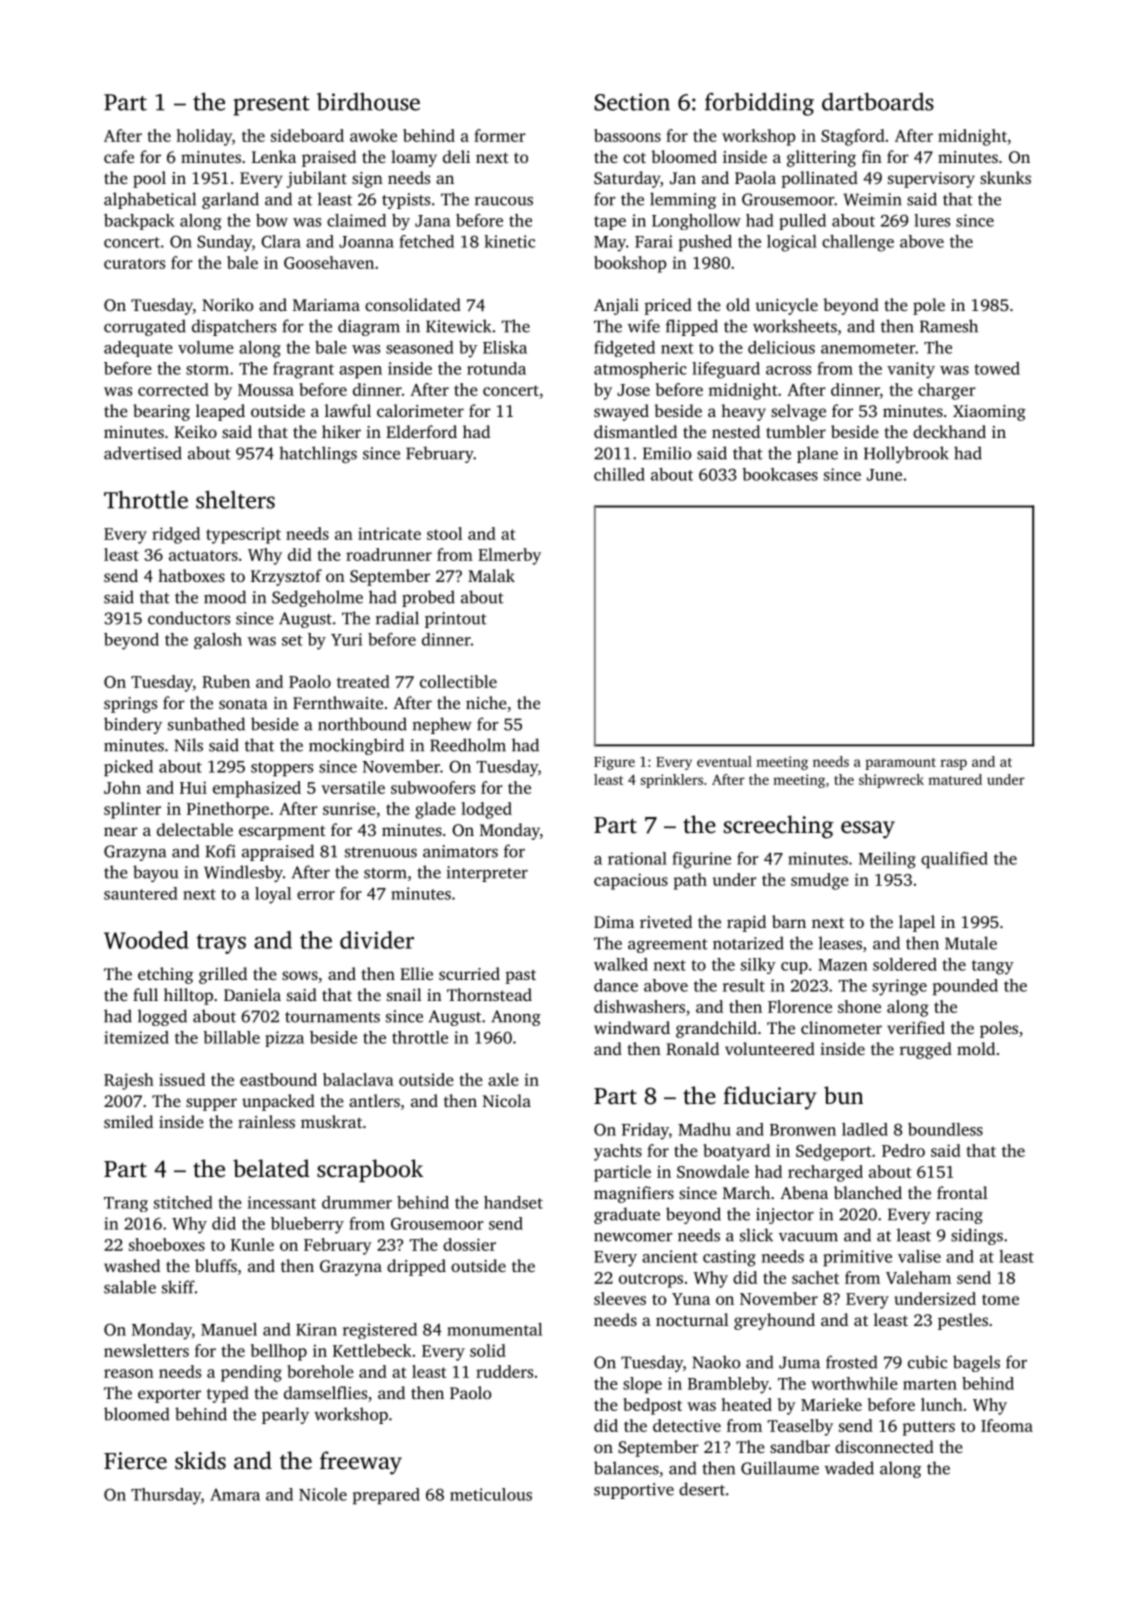  What do you see at coordinates (989, 413) in the screenshot?
I see `Xiaoming` at bounding box center [989, 413].
